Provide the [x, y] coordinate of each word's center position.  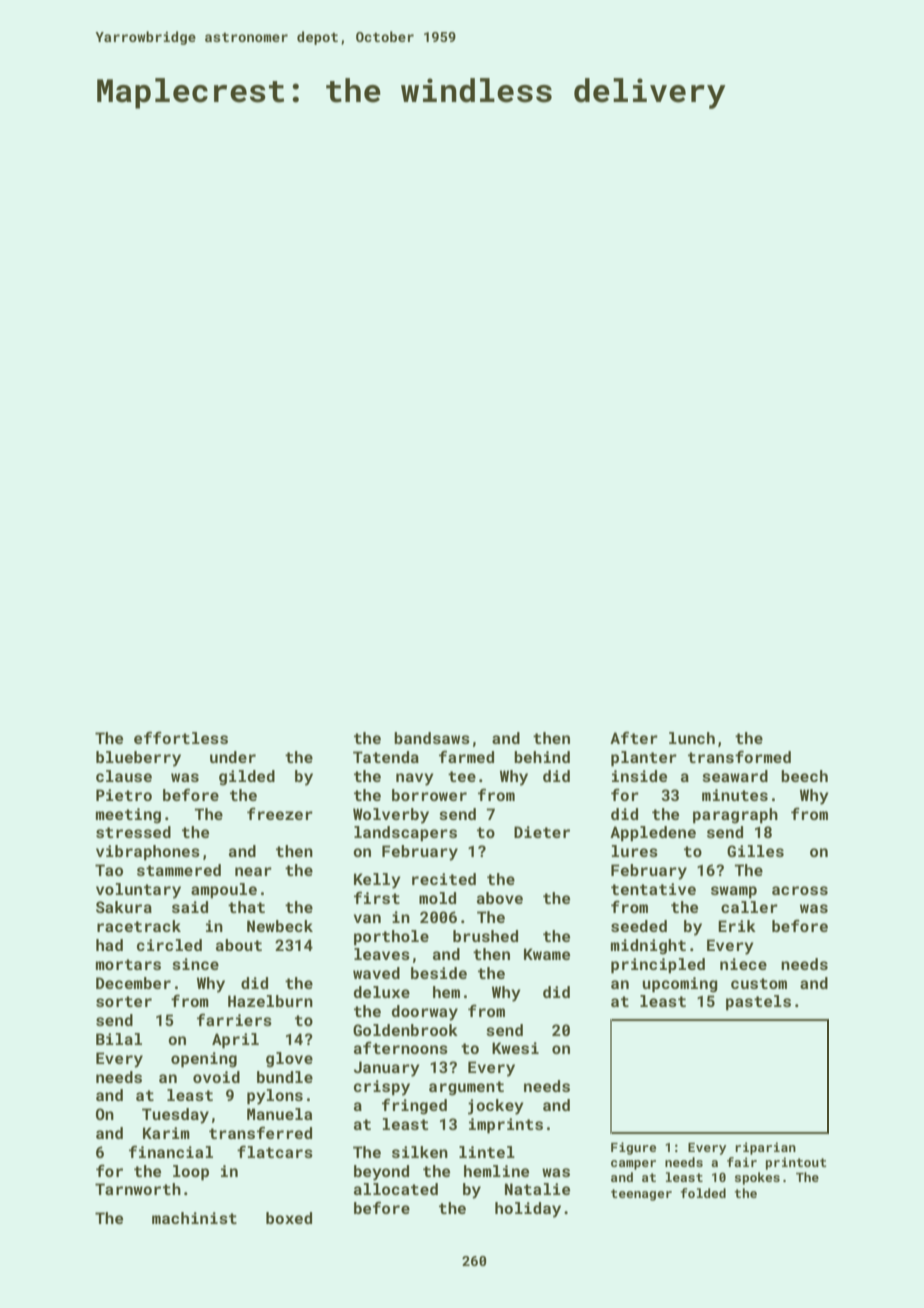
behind [542, 757]
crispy [382, 1088]
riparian [765, 1148]
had [109, 945]
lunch [692, 738]
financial [171, 1151]
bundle [285, 1077]
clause [124, 776]
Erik [737, 926]
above [500, 898]
